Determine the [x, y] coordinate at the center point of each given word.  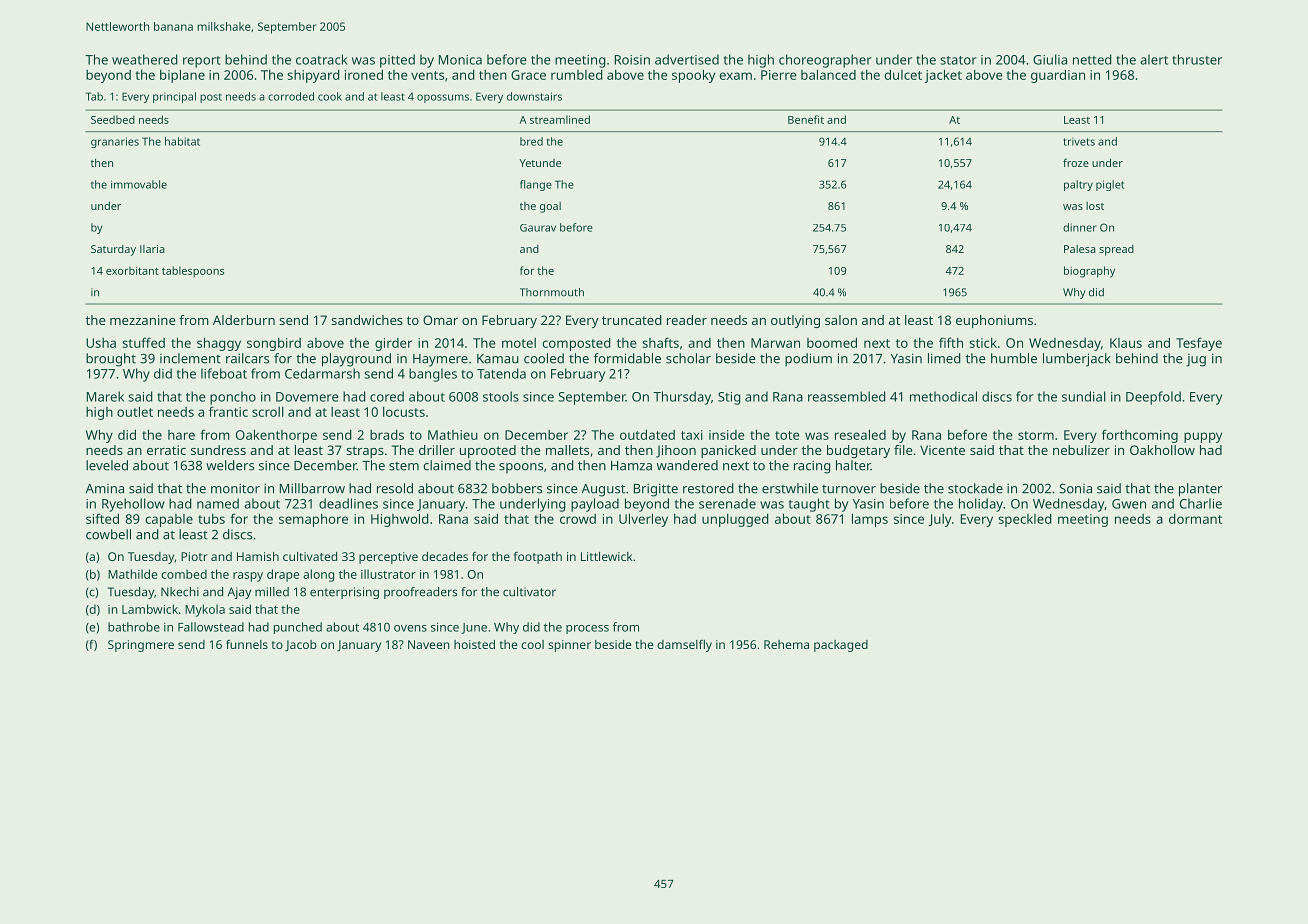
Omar [440, 320]
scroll [268, 412]
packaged [841, 646]
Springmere [141, 646]
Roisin [632, 60]
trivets [1079, 141]
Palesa [1080, 249]
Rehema [786, 644]
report [201, 62]
